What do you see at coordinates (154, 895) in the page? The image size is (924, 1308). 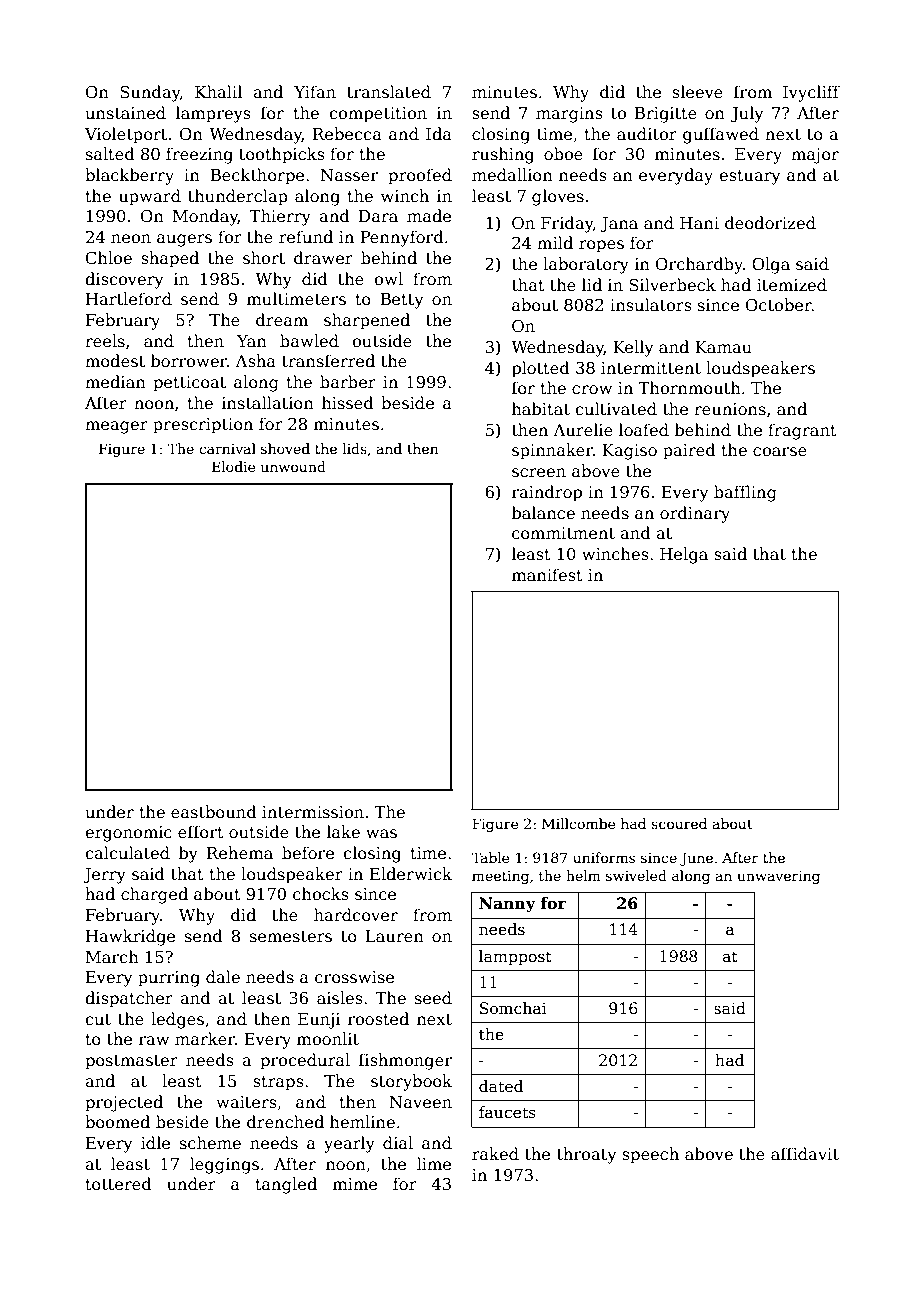 I see `charged` at bounding box center [154, 895].
